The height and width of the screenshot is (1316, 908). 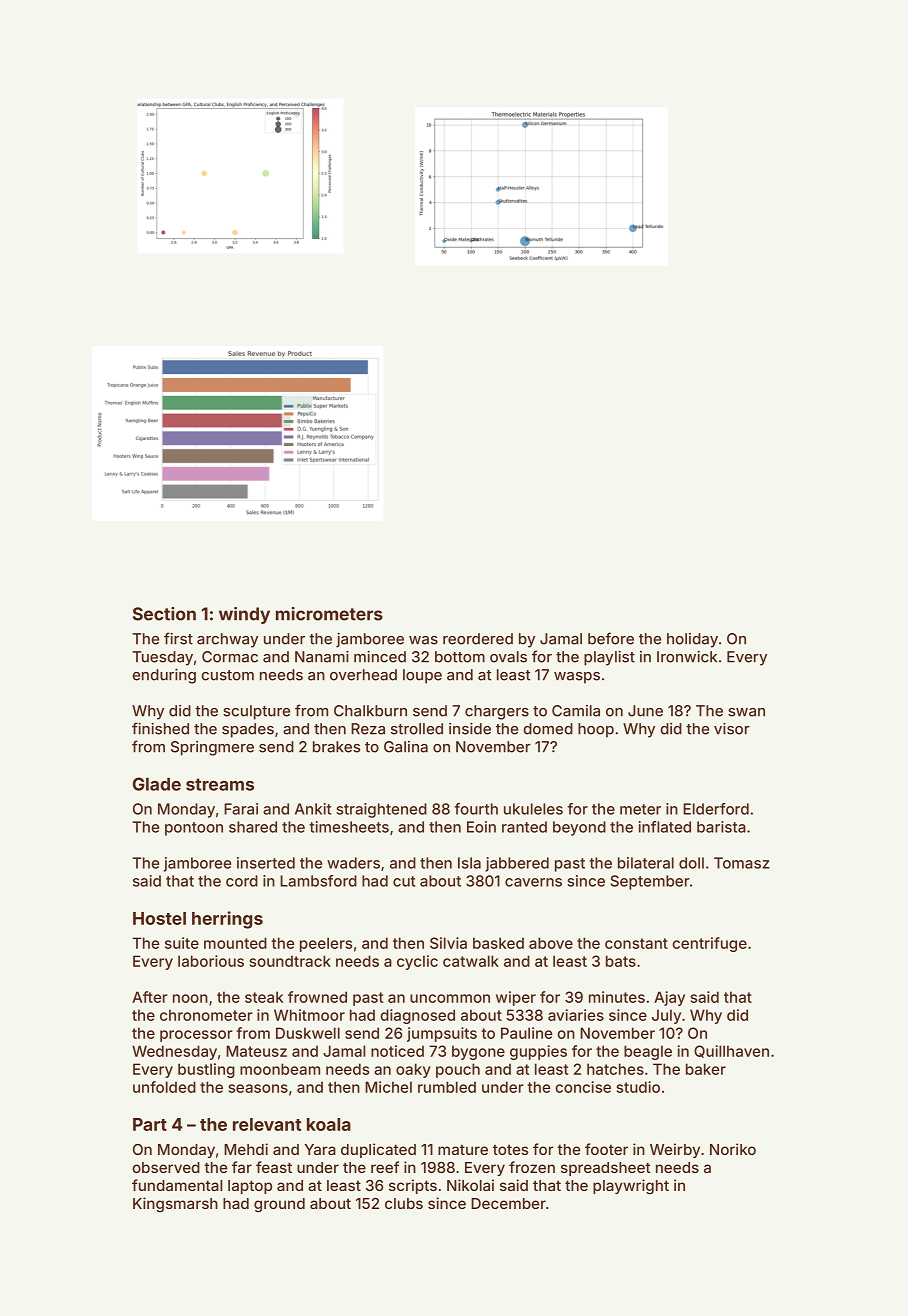 I want to click on herrings, so click(x=227, y=920).
